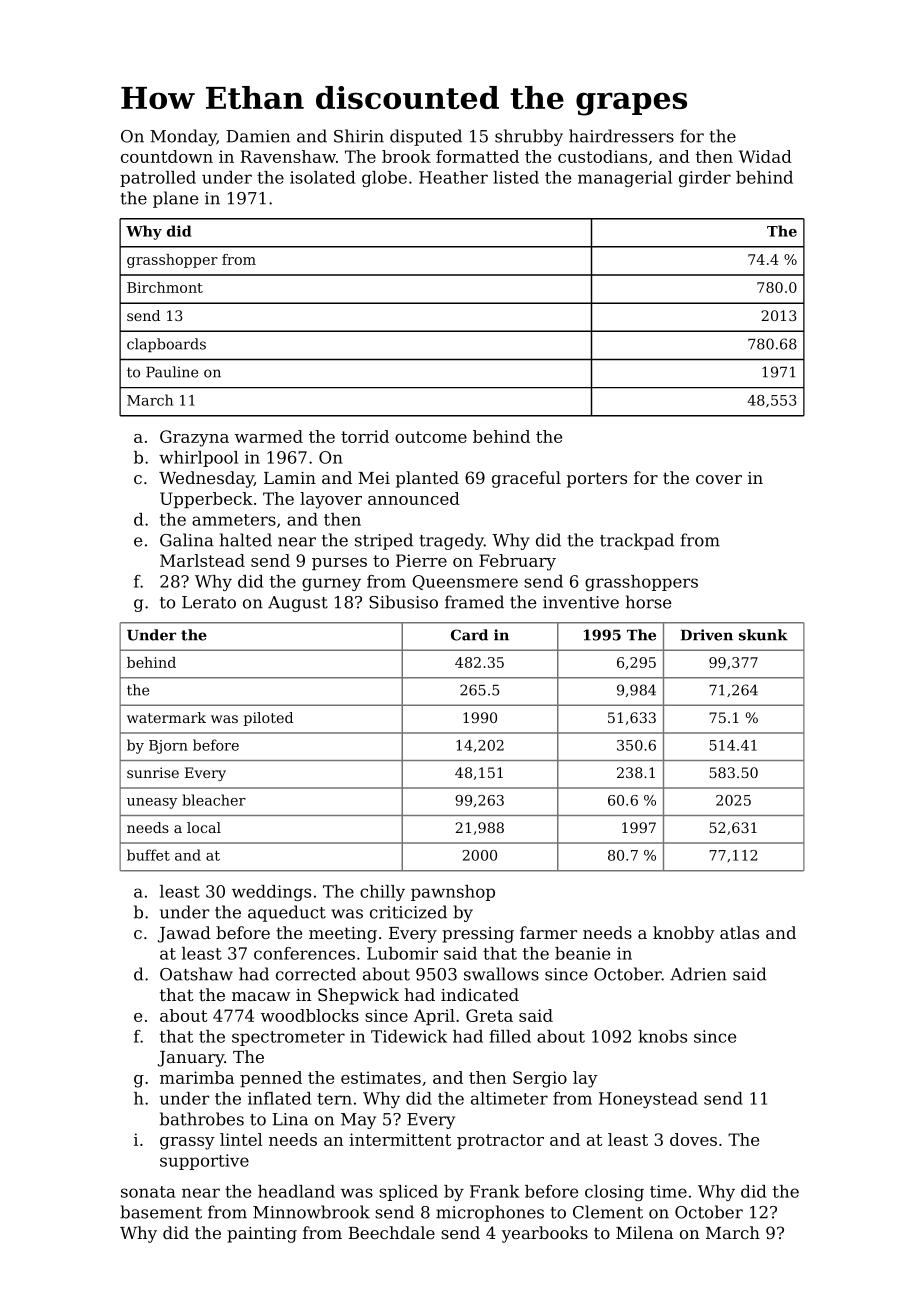 Image resolution: width=924 pixels, height=1314 pixels. What do you see at coordinates (602, 156) in the screenshot?
I see `custodians` at bounding box center [602, 156].
